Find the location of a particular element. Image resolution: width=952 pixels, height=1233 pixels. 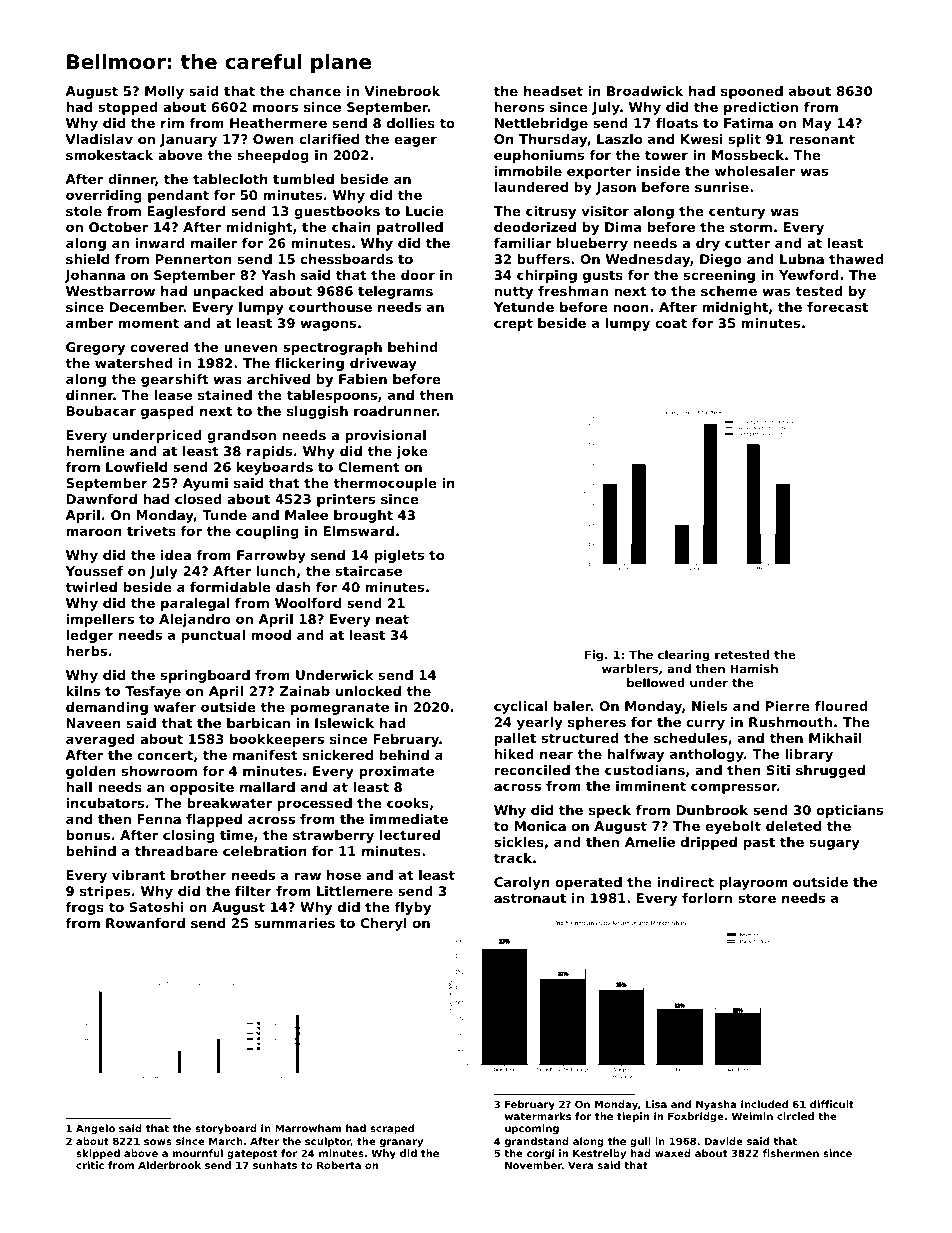

Molly is located at coordinates (164, 92).
